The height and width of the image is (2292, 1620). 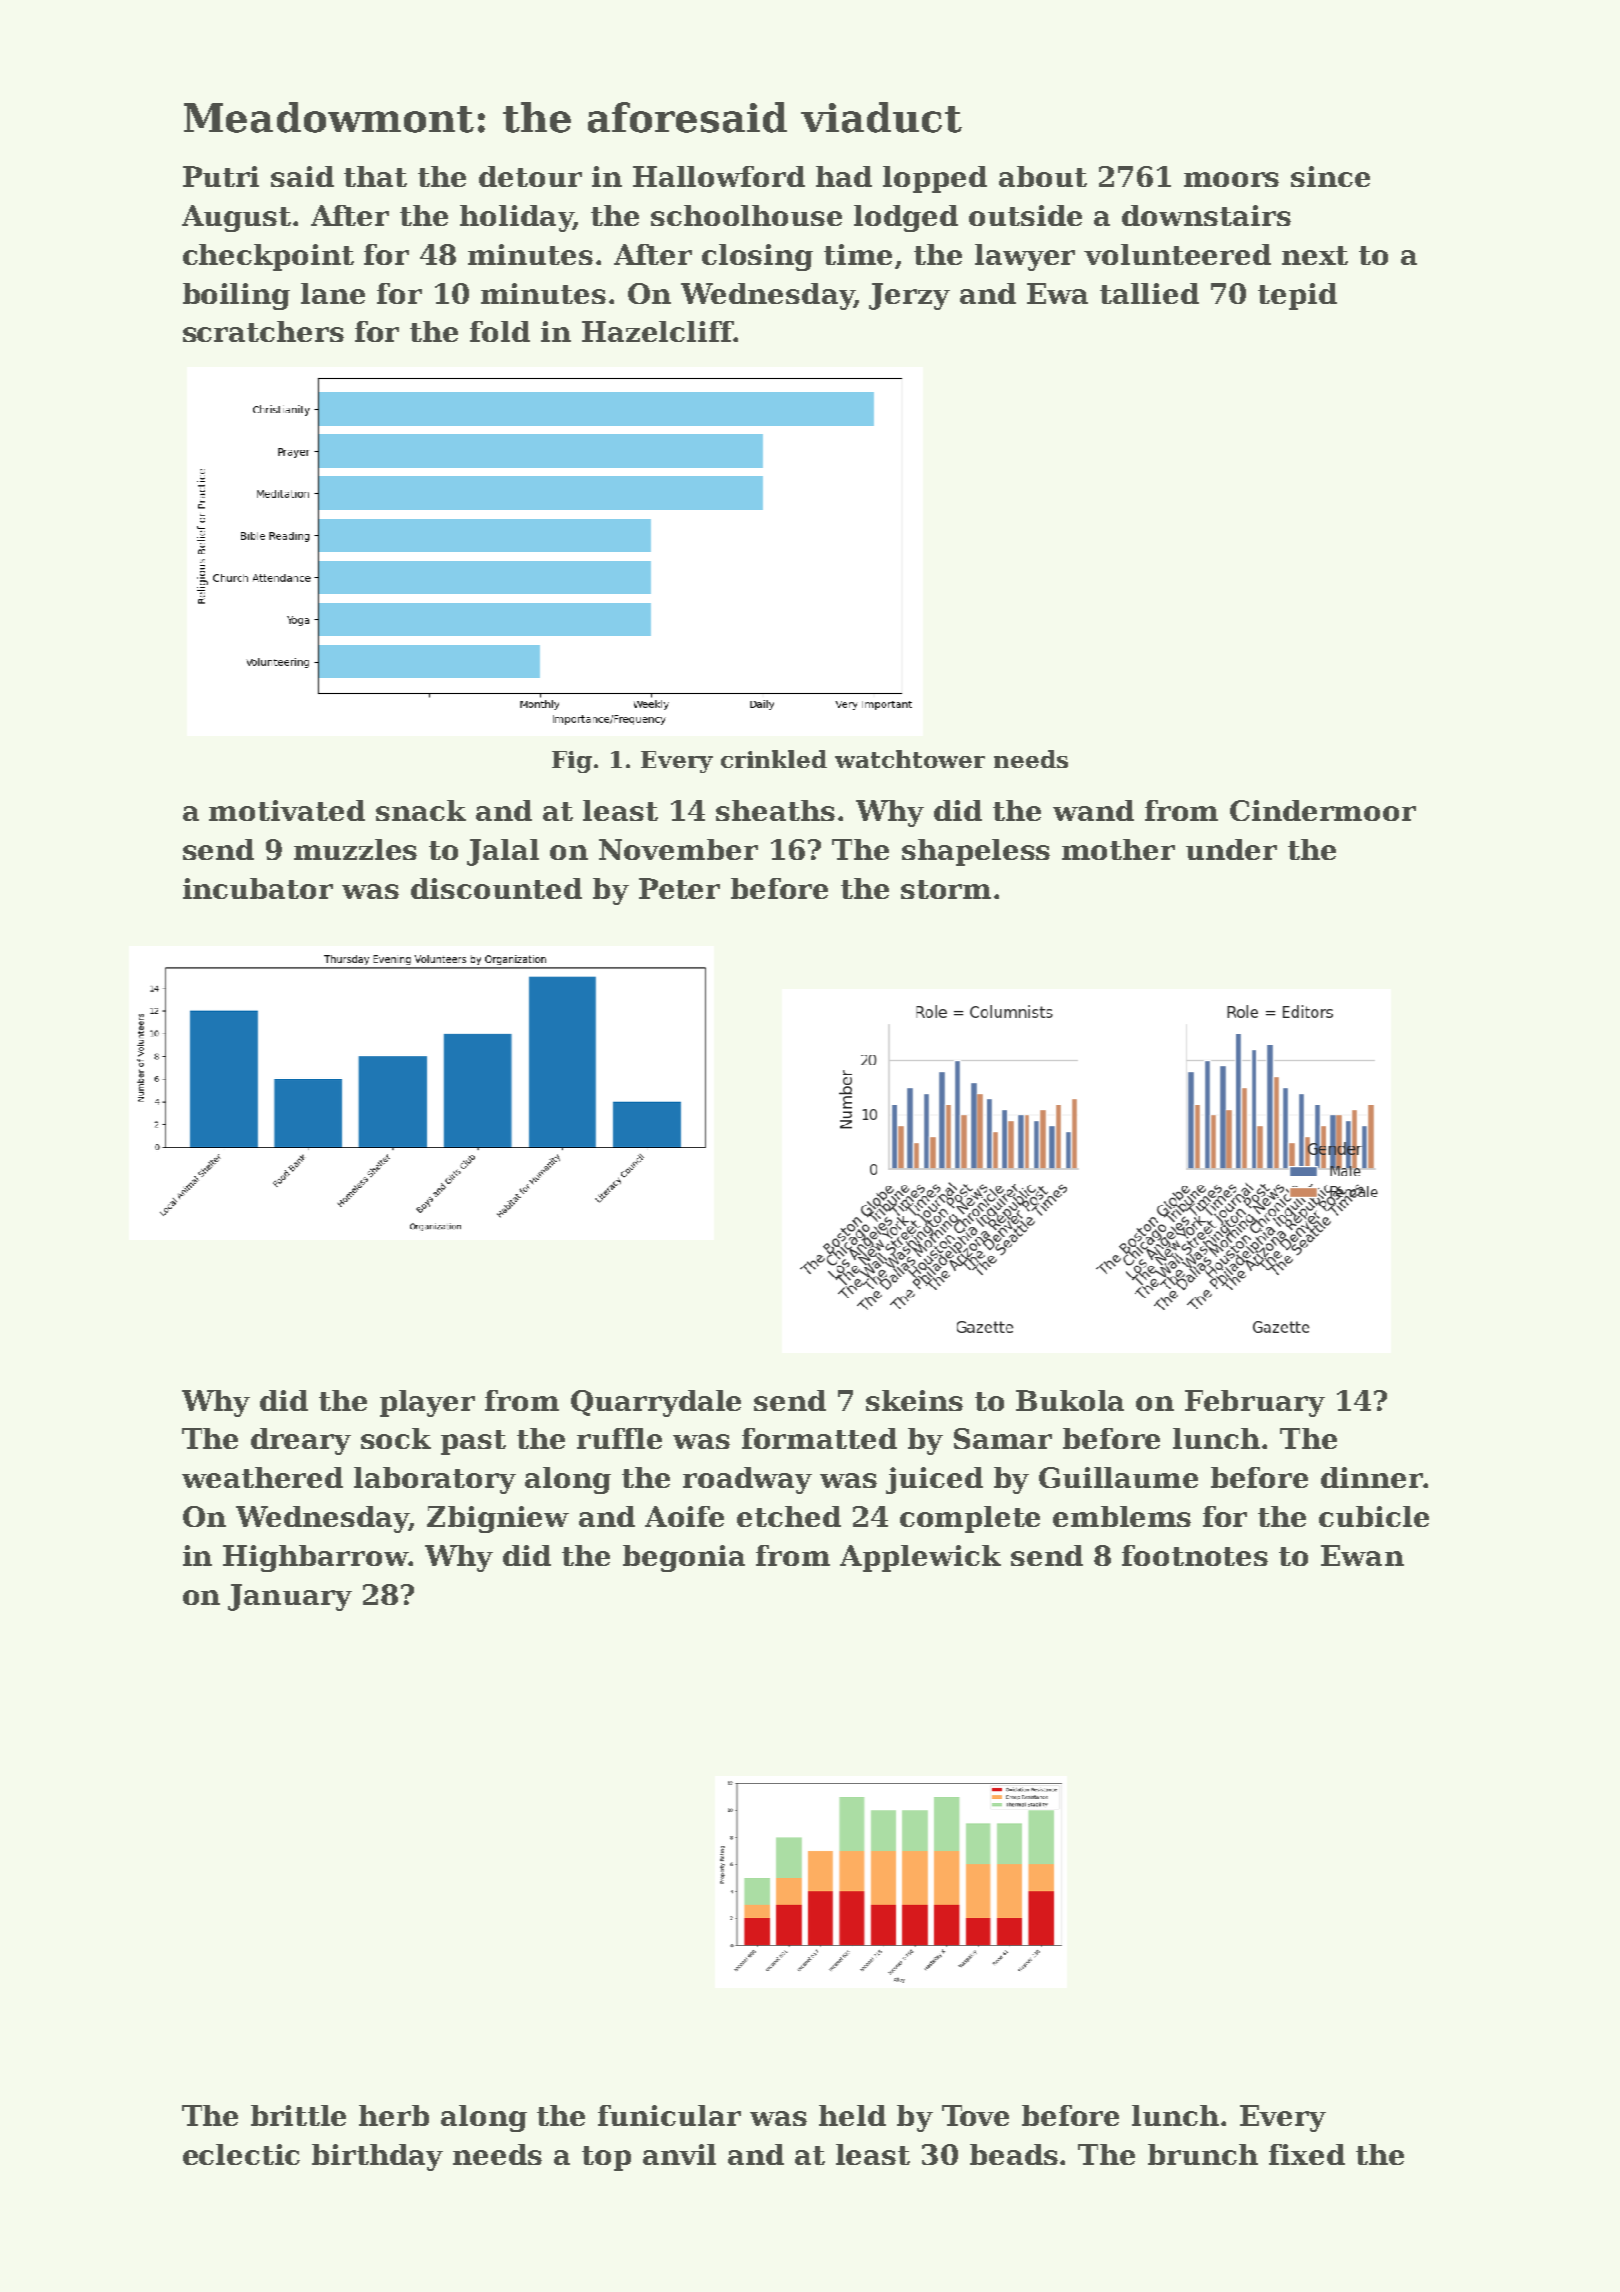 What do you see at coordinates (910, 759) in the image?
I see `watchtower` at bounding box center [910, 759].
